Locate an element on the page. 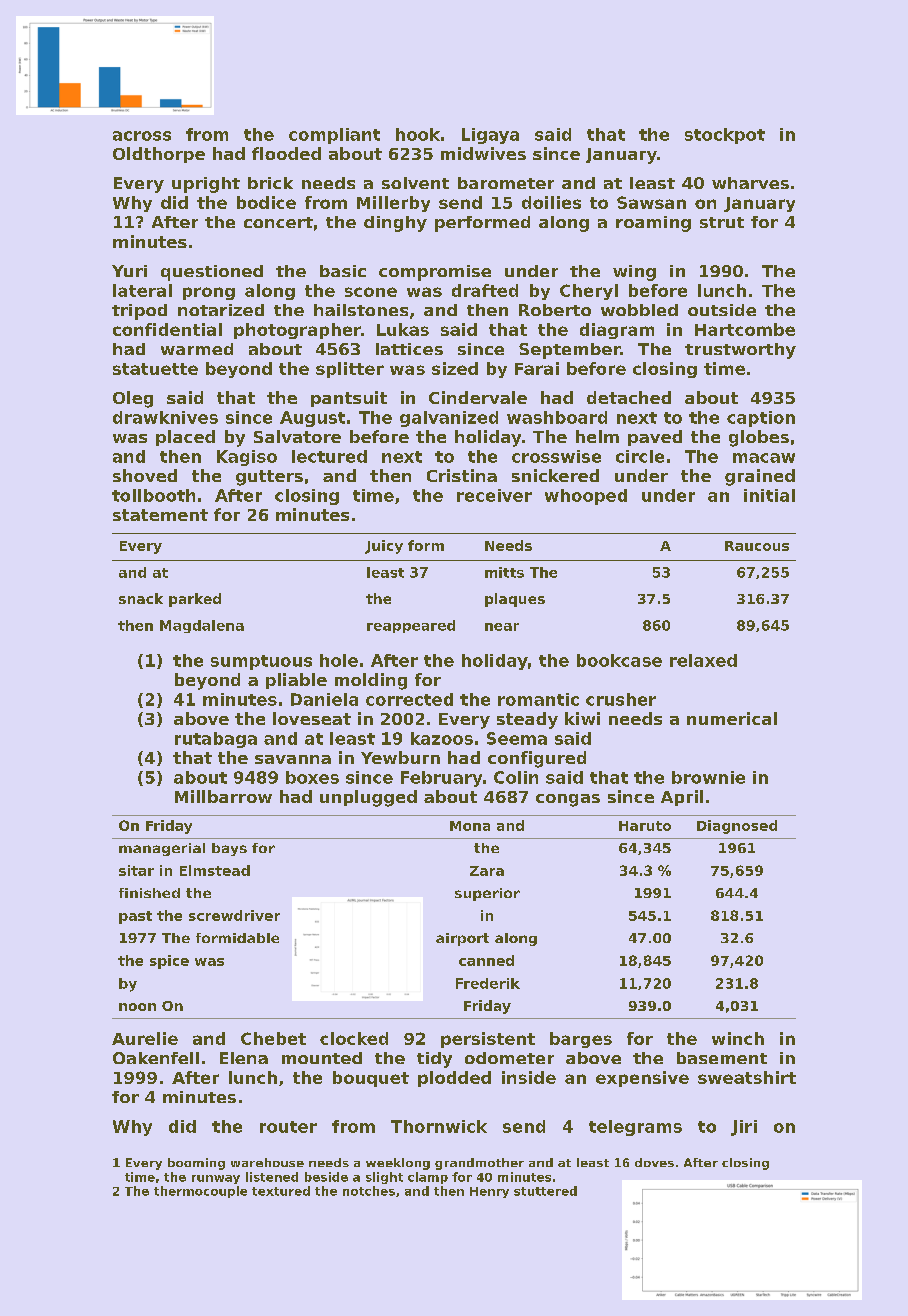 This document has height=1316, width=908. romantic is located at coordinates (538, 699).
